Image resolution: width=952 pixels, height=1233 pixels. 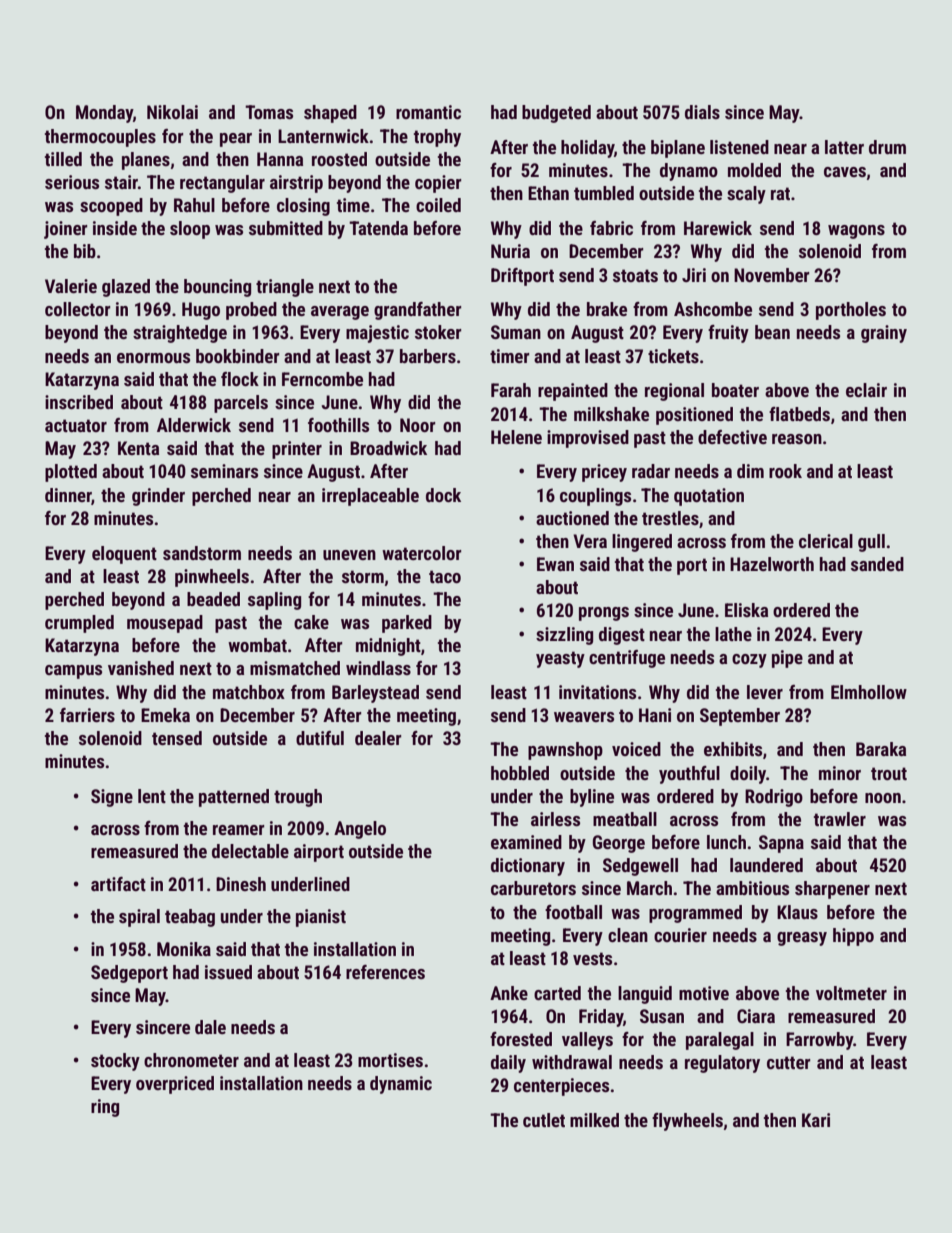 What do you see at coordinates (877, 564) in the page?
I see `sanded` at bounding box center [877, 564].
